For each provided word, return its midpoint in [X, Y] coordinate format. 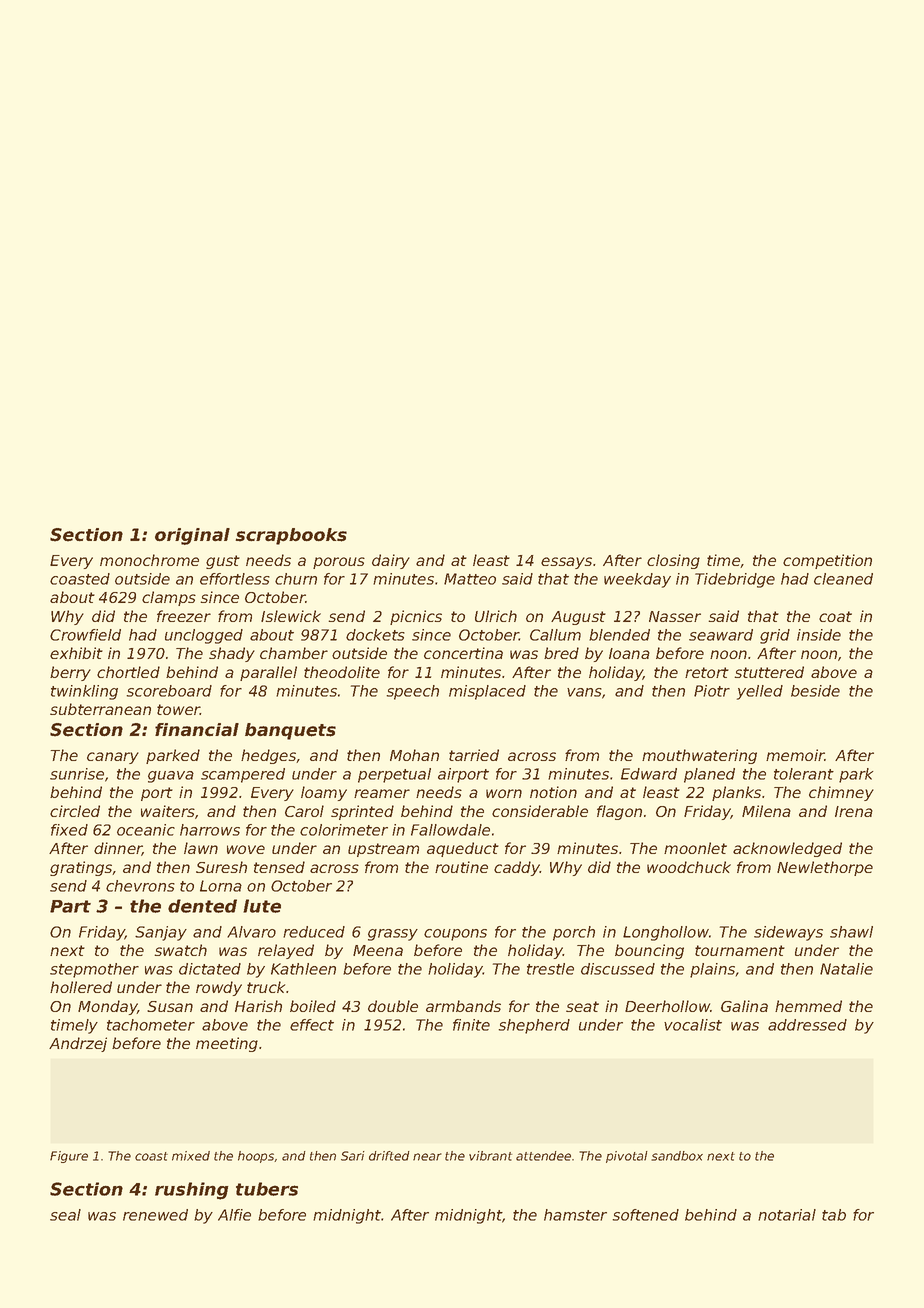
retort [707, 672]
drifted [389, 1156]
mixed [191, 1156]
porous [339, 563]
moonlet [695, 848]
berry [70, 673]
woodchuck [689, 867]
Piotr [712, 691]
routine [461, 867]
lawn [201, 848]
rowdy [219, 988]
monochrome [149, 560]
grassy [393, 935]
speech [412, 692]
